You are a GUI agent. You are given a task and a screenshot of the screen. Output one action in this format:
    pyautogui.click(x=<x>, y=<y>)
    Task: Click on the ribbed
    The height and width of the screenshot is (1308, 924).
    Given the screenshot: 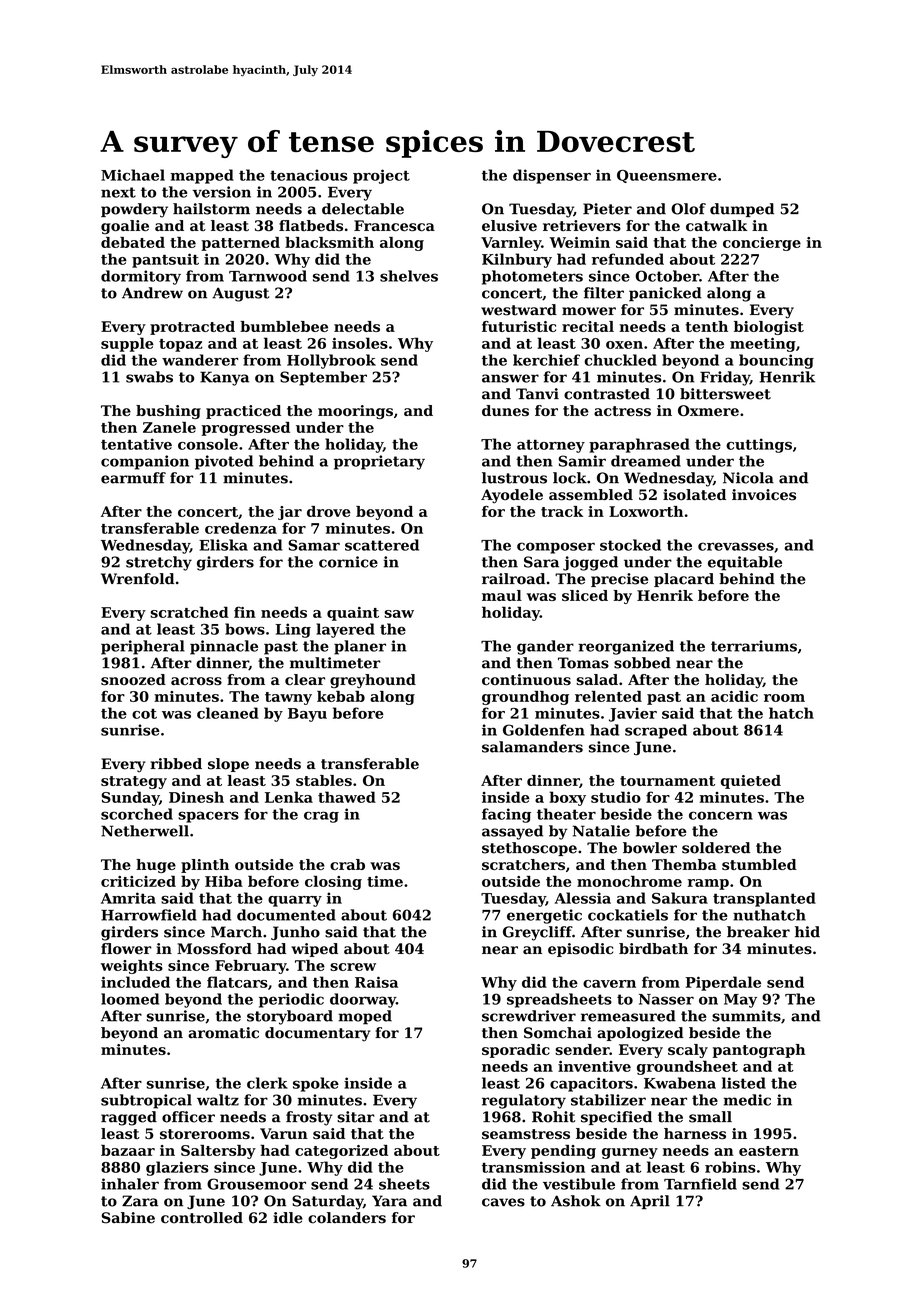 What is the action you would take?
    pyautogui.click(x=176, y=764)
